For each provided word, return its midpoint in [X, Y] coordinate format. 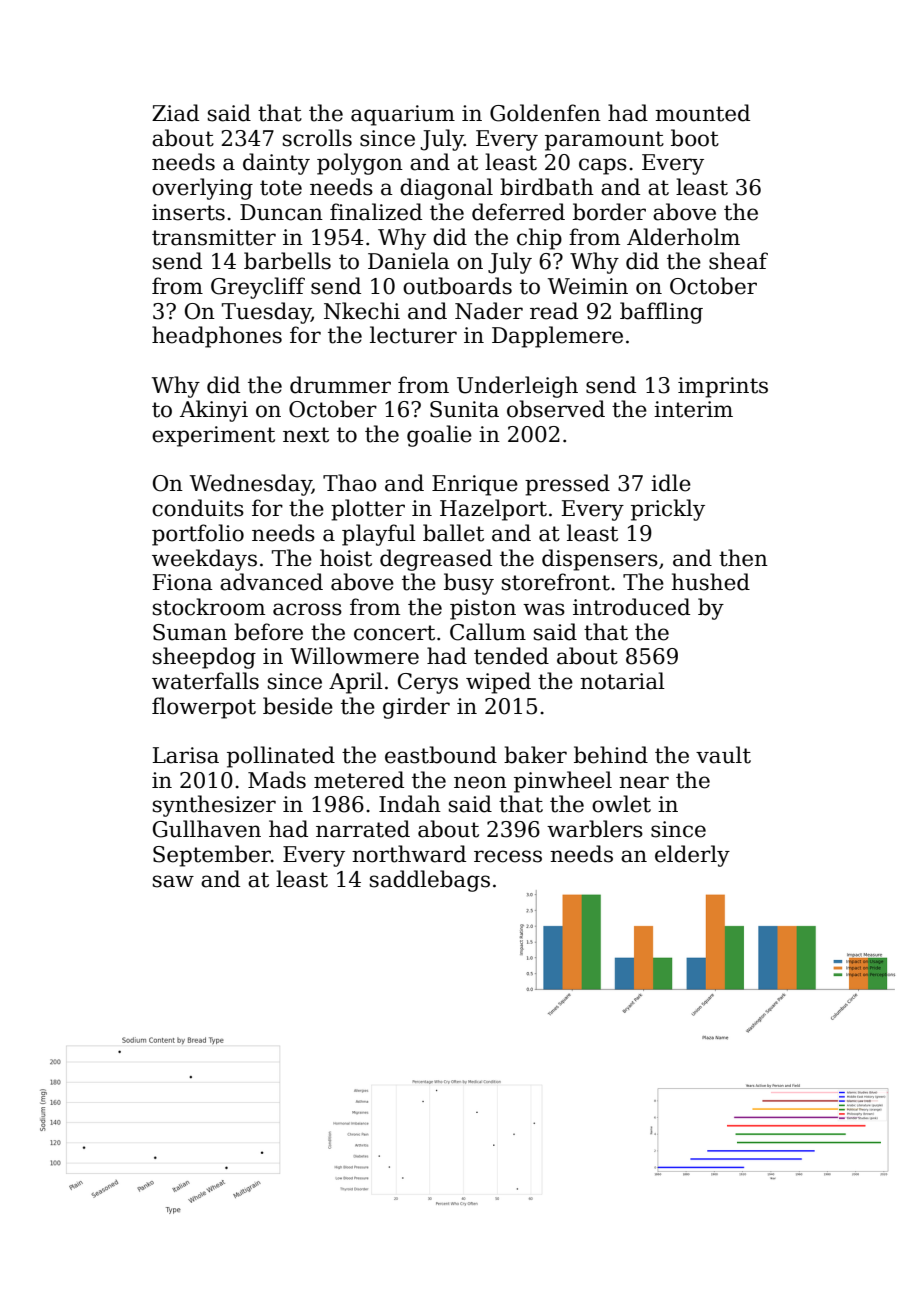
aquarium [403, 115]
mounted [702, 113]
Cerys [428, 683]
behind [611, 755]
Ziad [175, 113]
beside [298, 706]
